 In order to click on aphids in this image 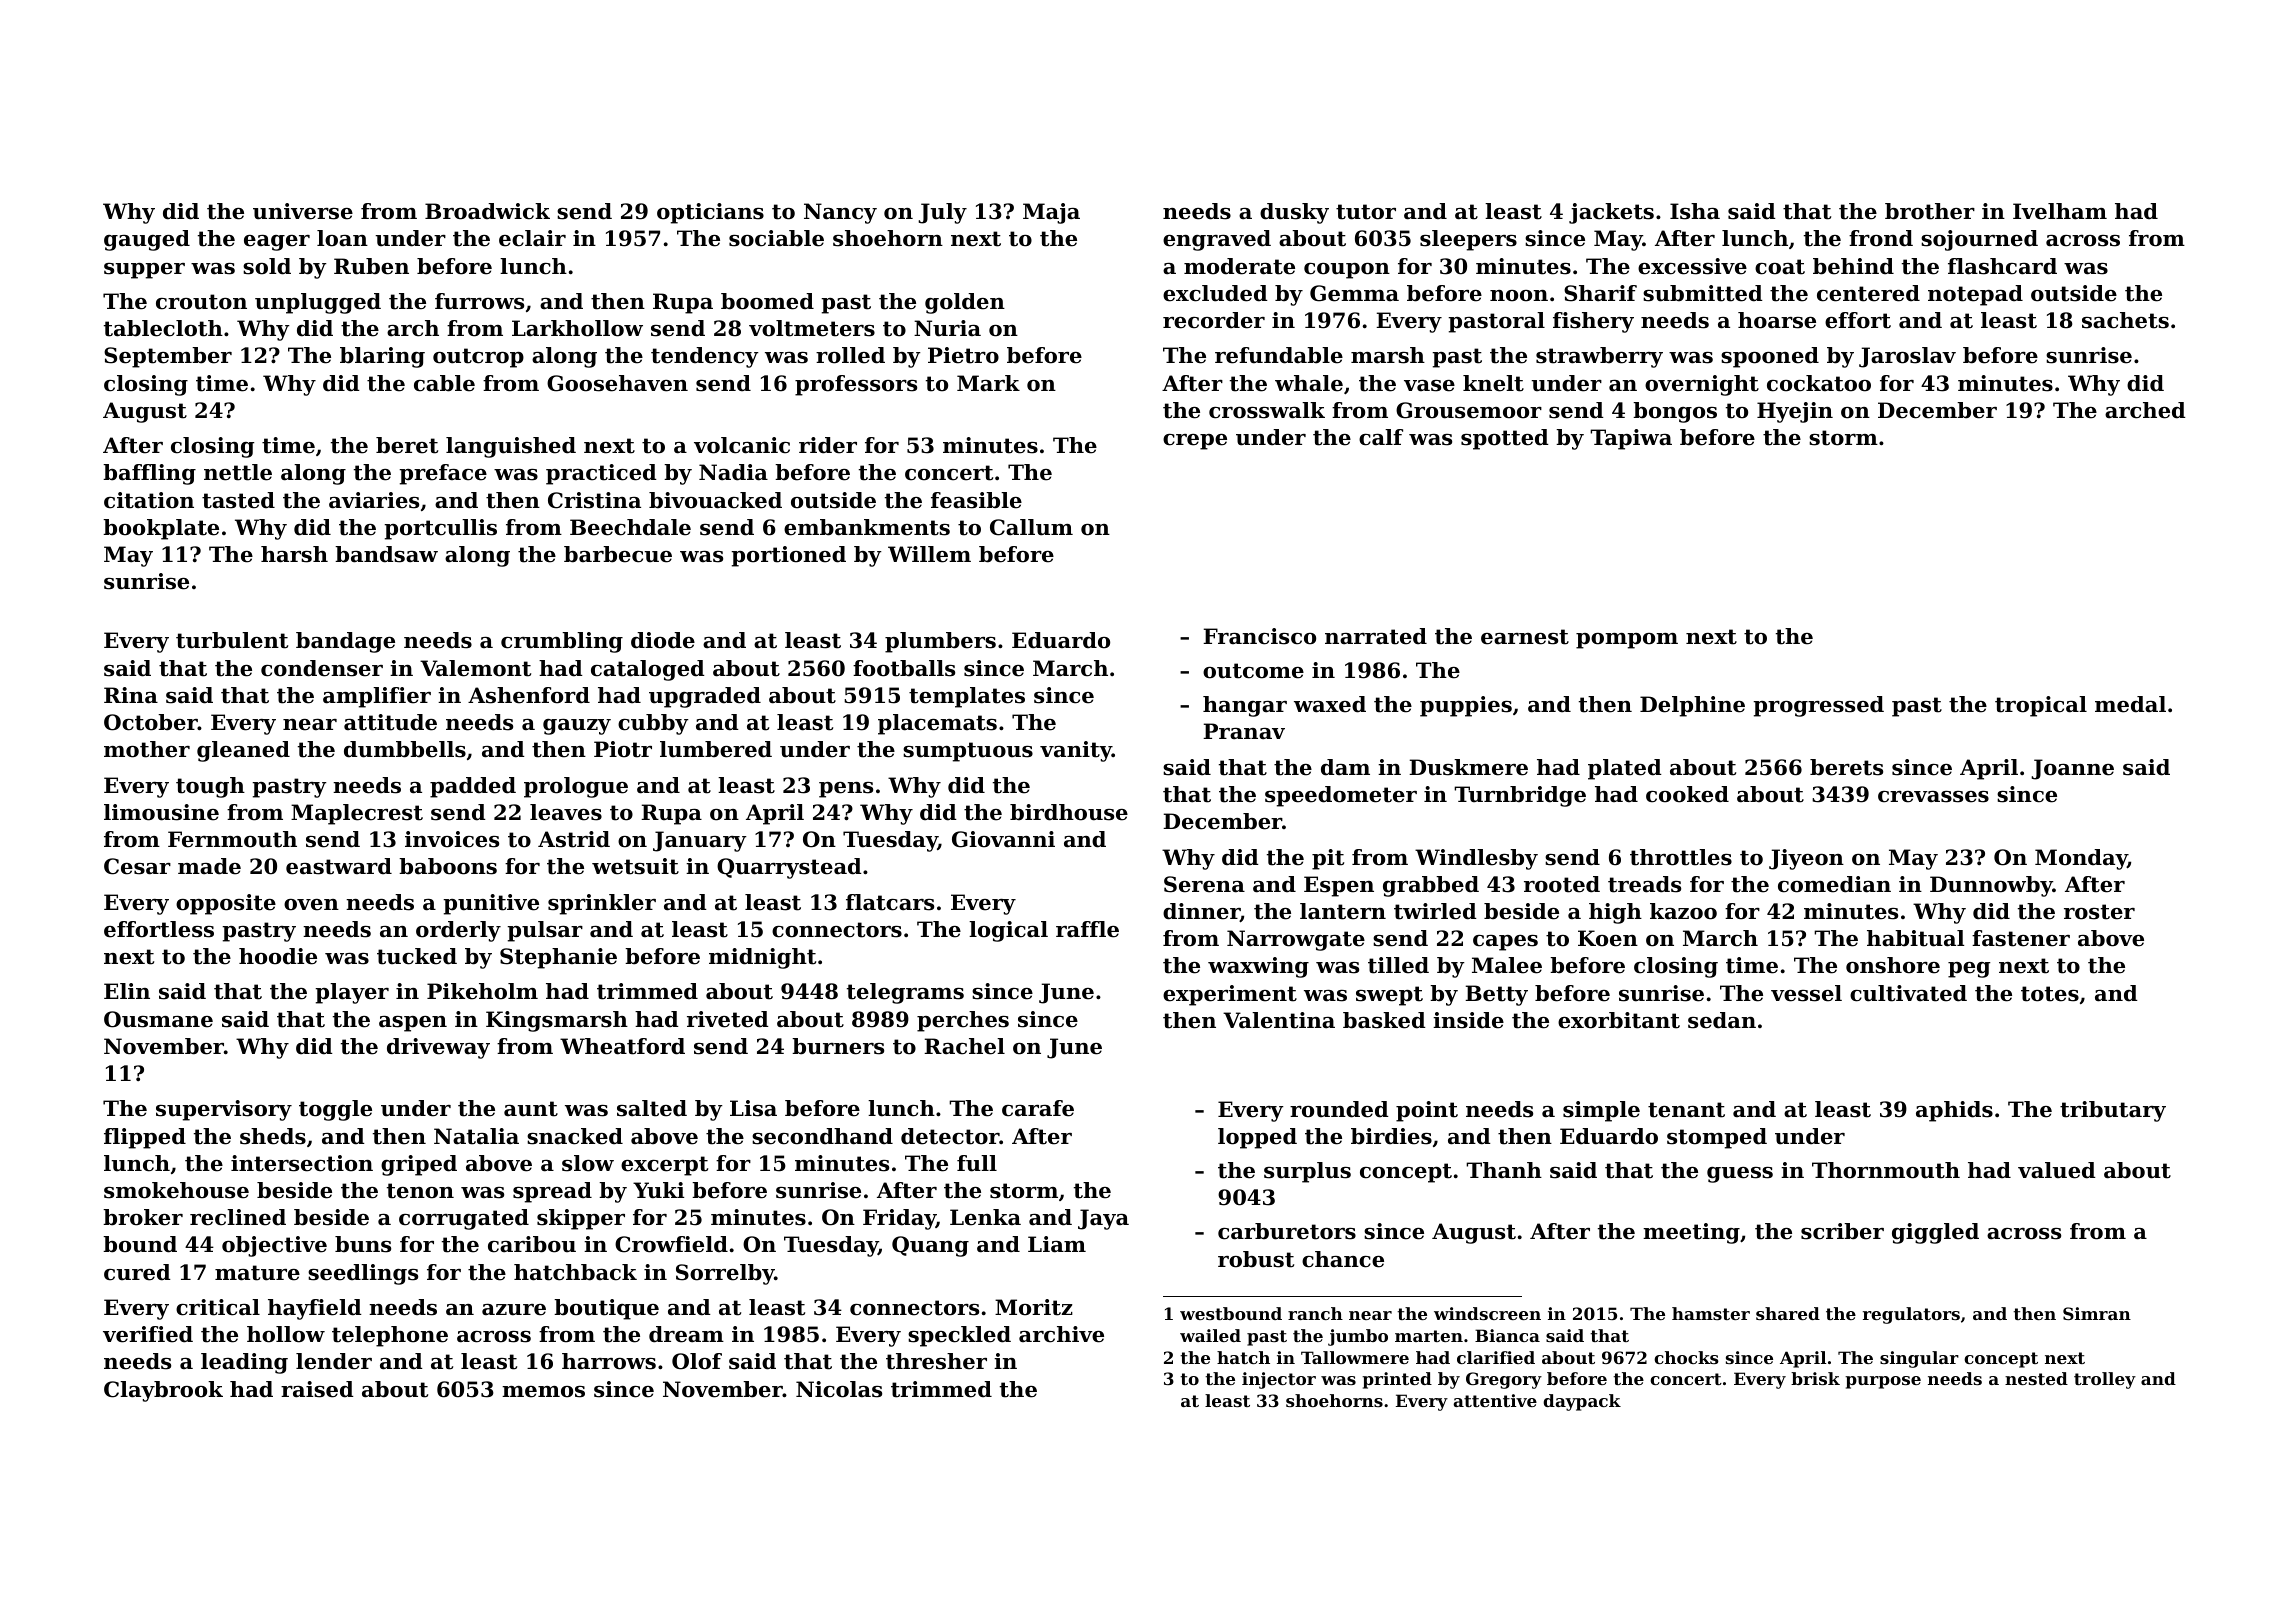, I will do `click(1954, 1111)`.
